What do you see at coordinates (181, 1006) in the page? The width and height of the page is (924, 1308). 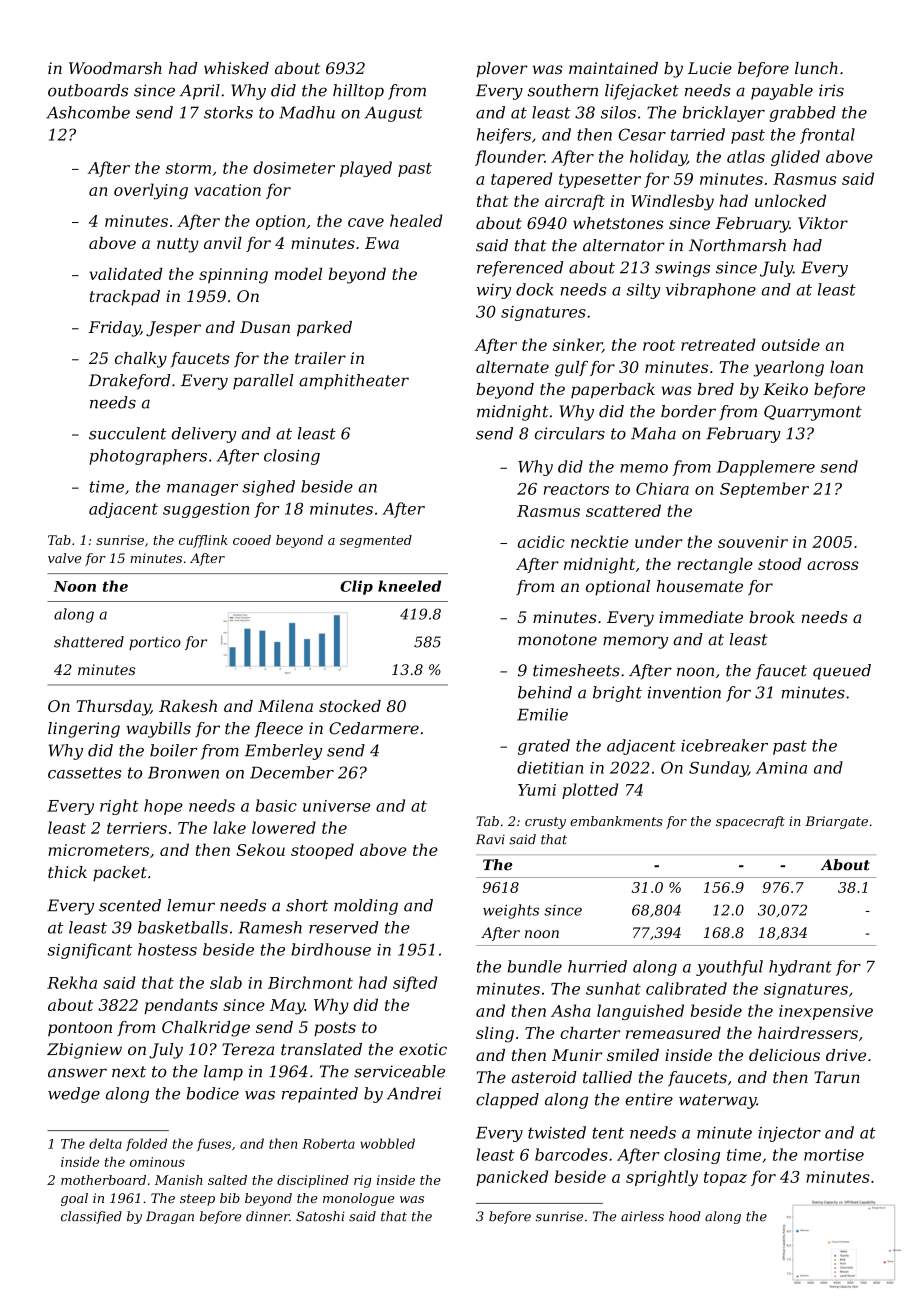 I see `pendants` at bounding box center [181, 1006].
